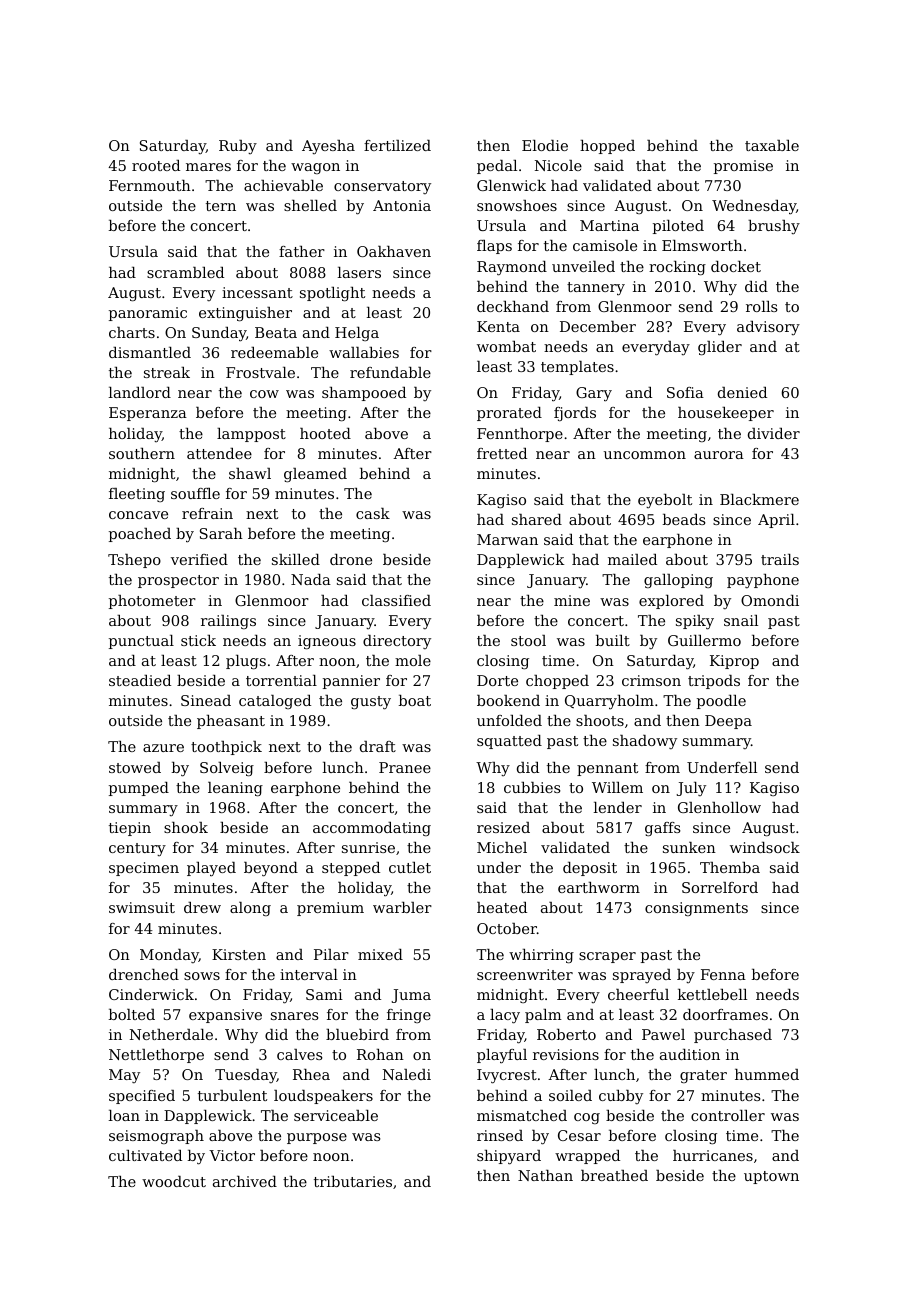 This screenshot has height=1316, width=908. What do you see at coordinates (227, 769) in the screenshot?
I see `Solveig` at bounding box center [227, 769].
